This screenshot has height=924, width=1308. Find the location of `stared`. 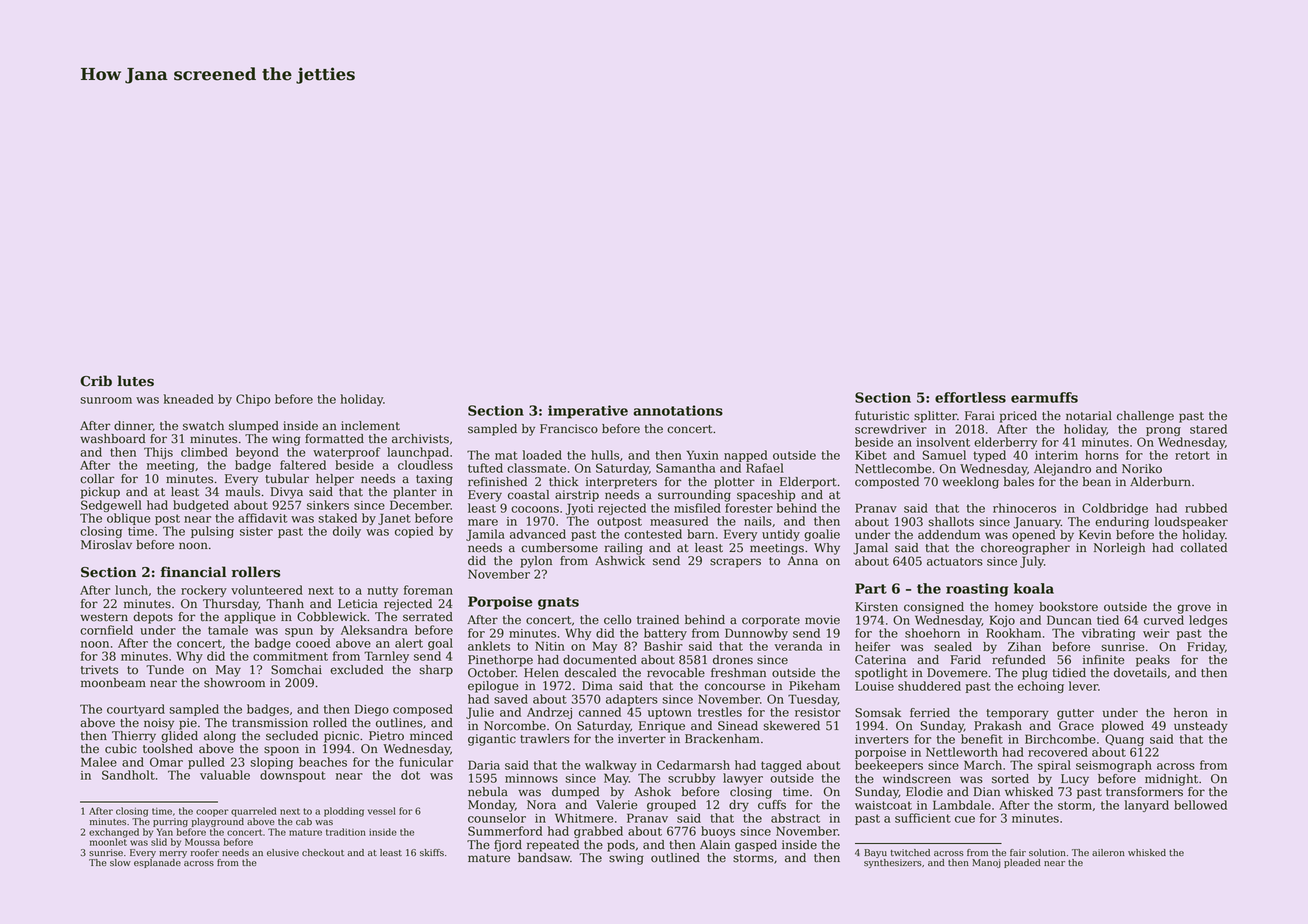

stared is located at coordinates (1208, 429).
